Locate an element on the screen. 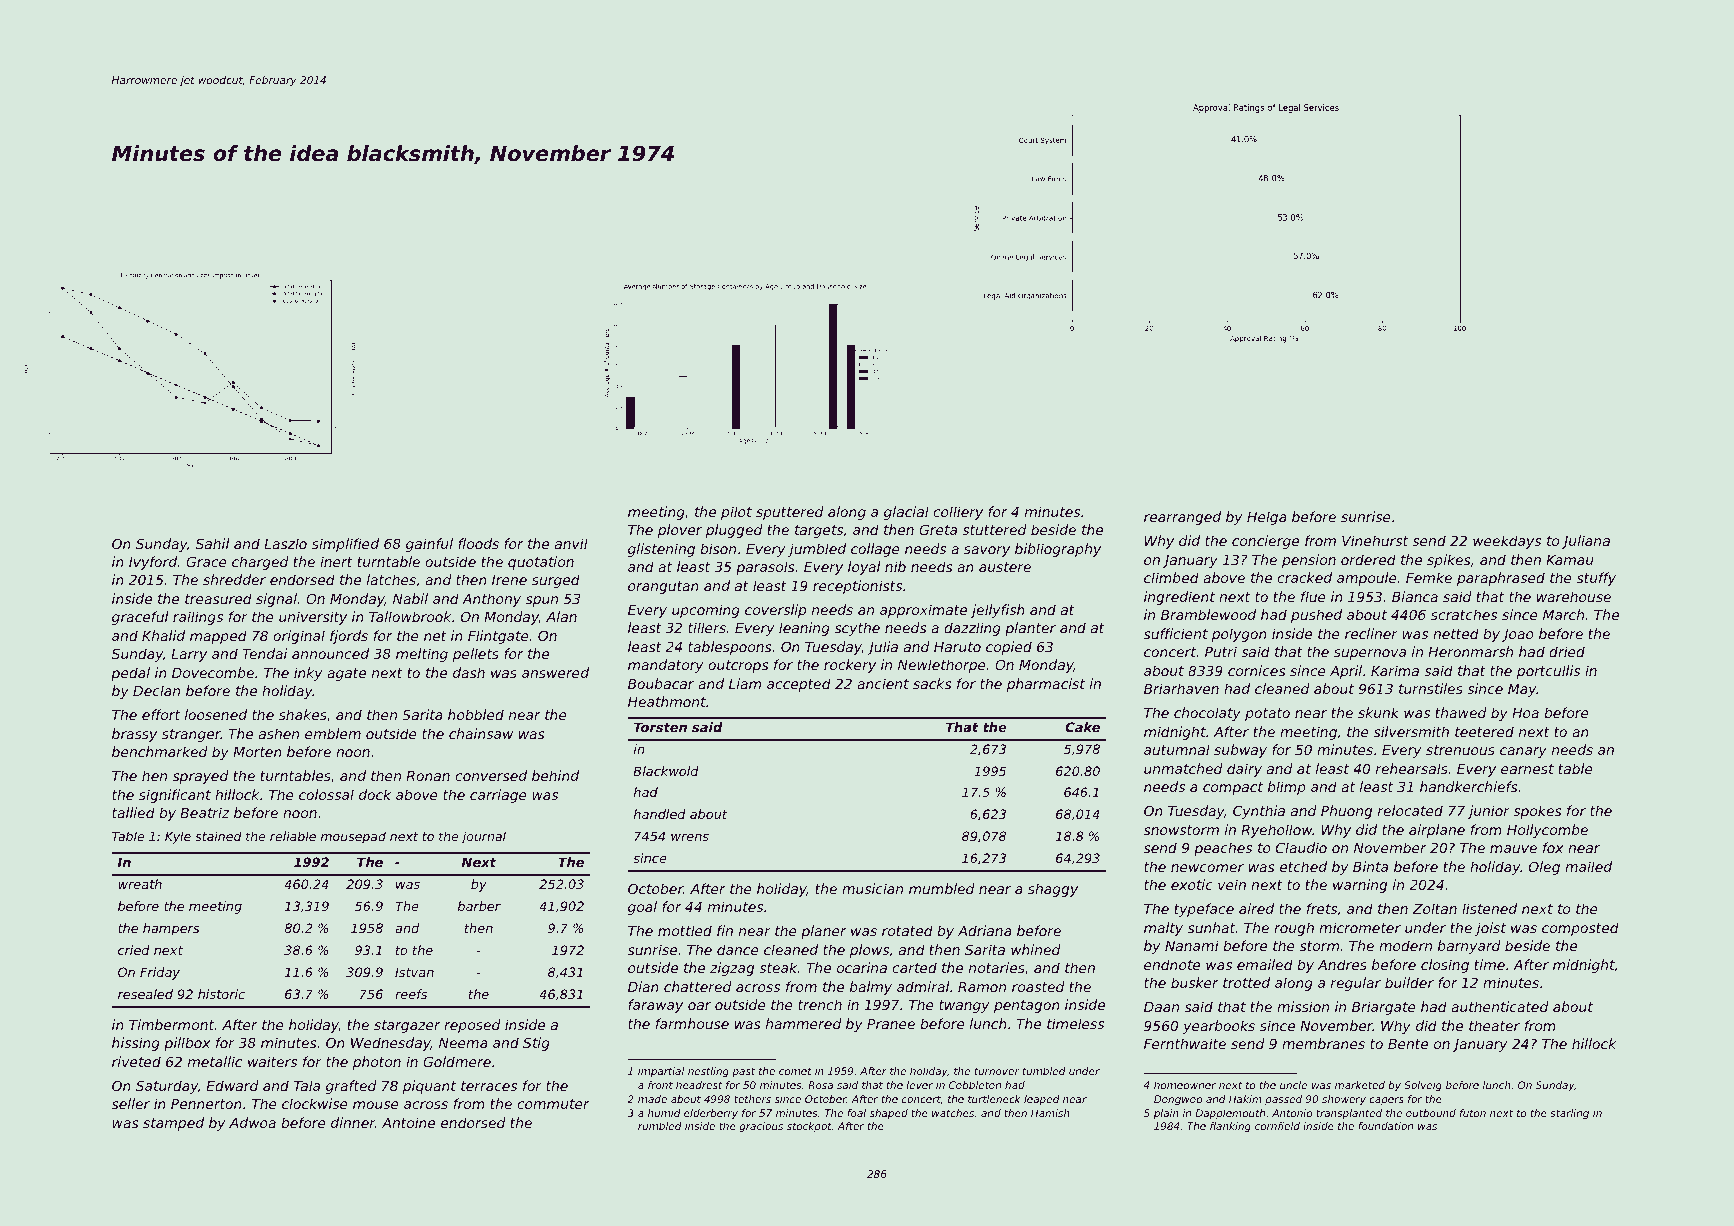  Sahil is located at coordinates (212, 543).
